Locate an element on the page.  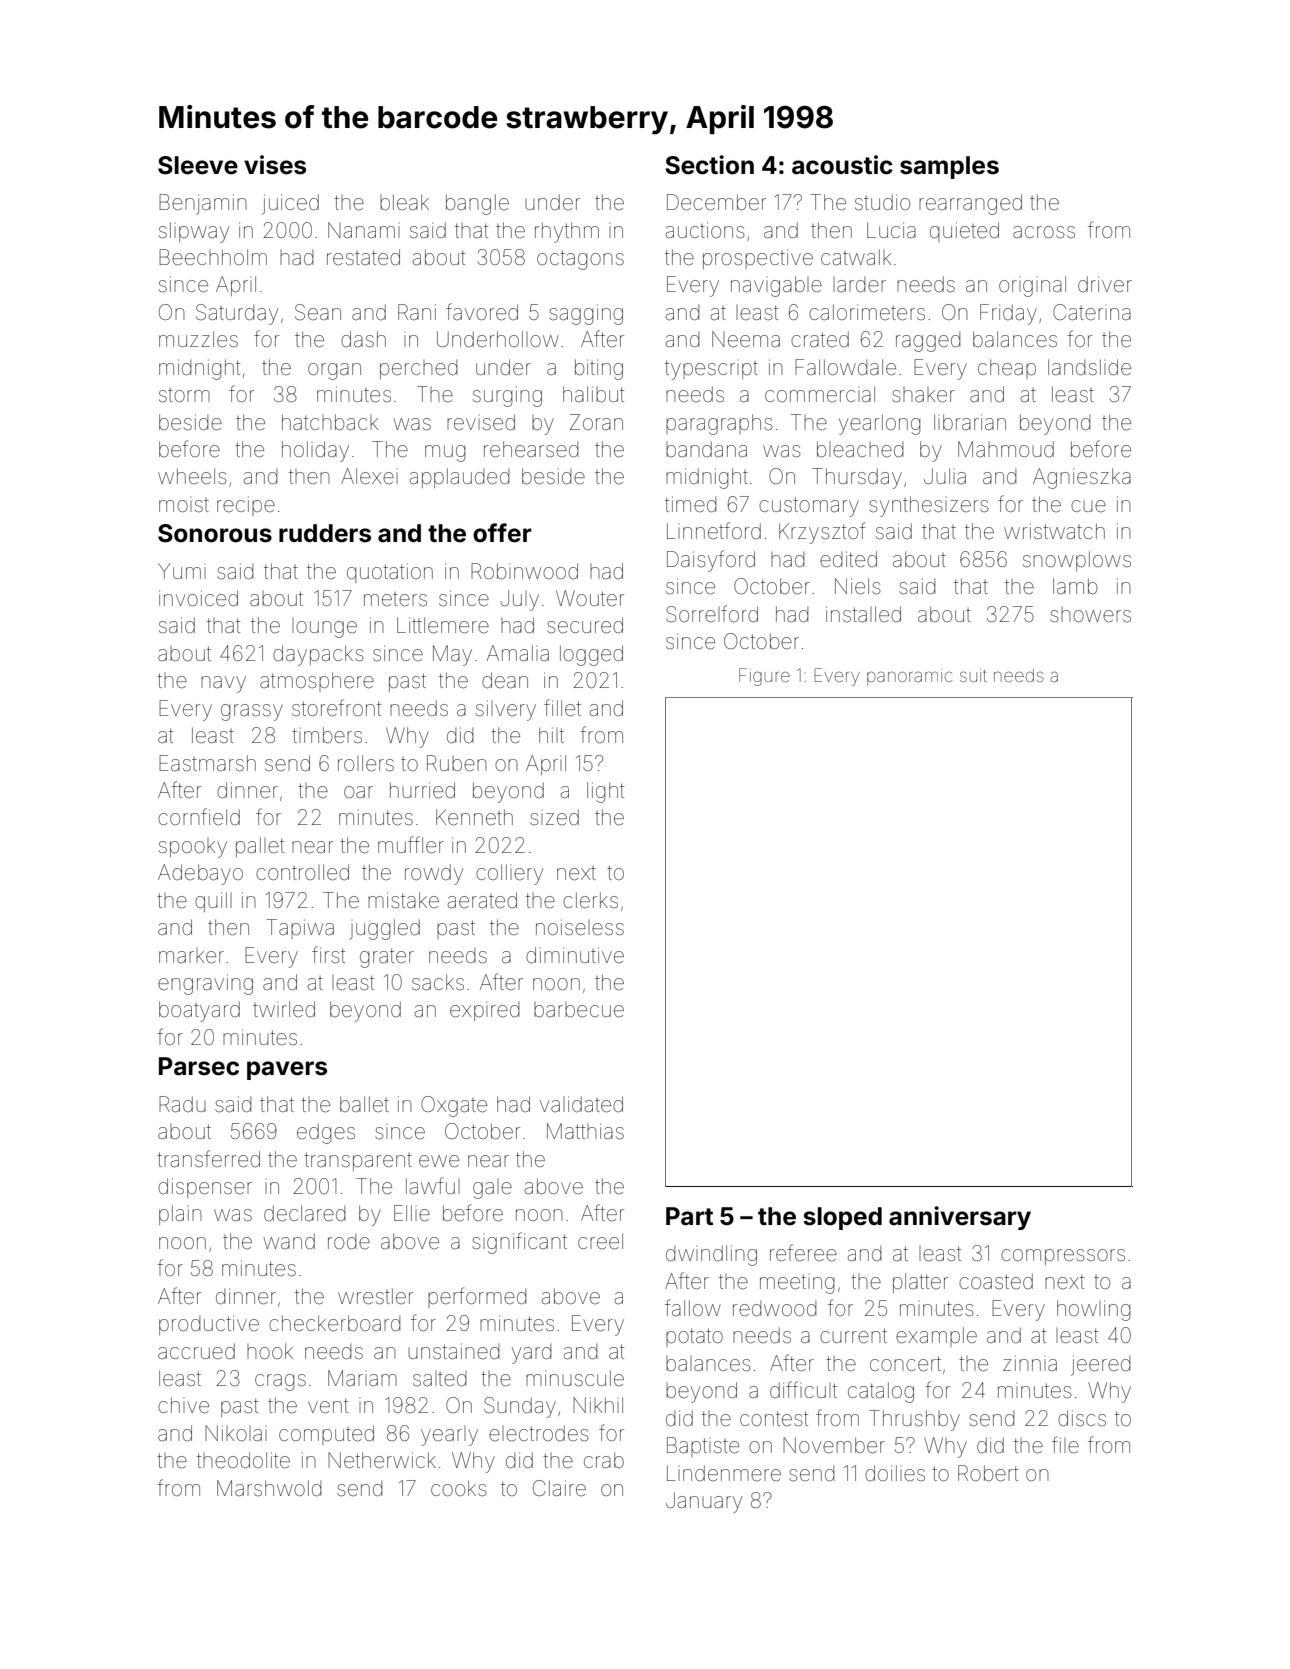
samples is located at coordinates (949, 167).
